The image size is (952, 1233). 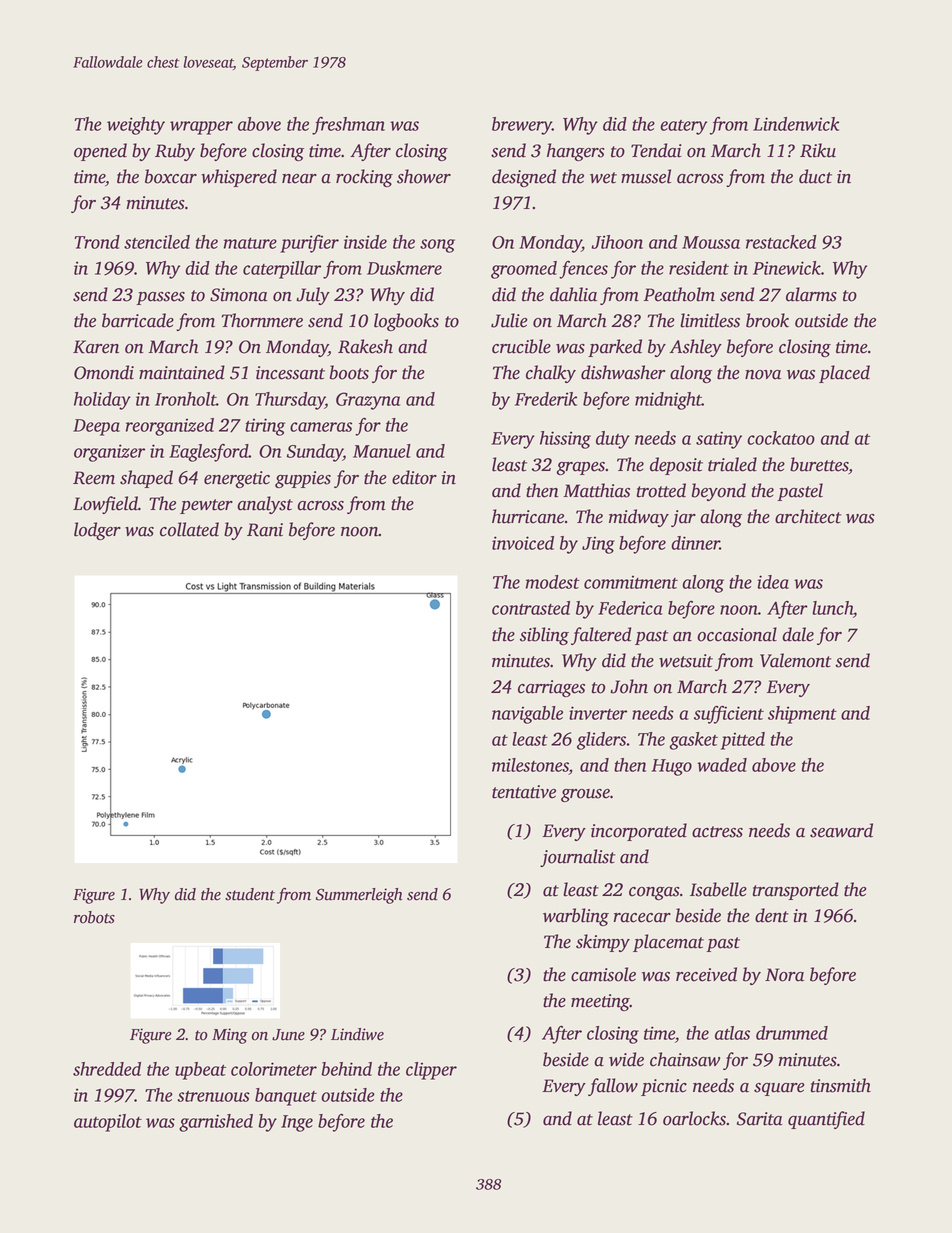 What do you see at coordinates (796, 124) in the screenshot?
I see `Lindenwick` at bounding box center [796, 124].
